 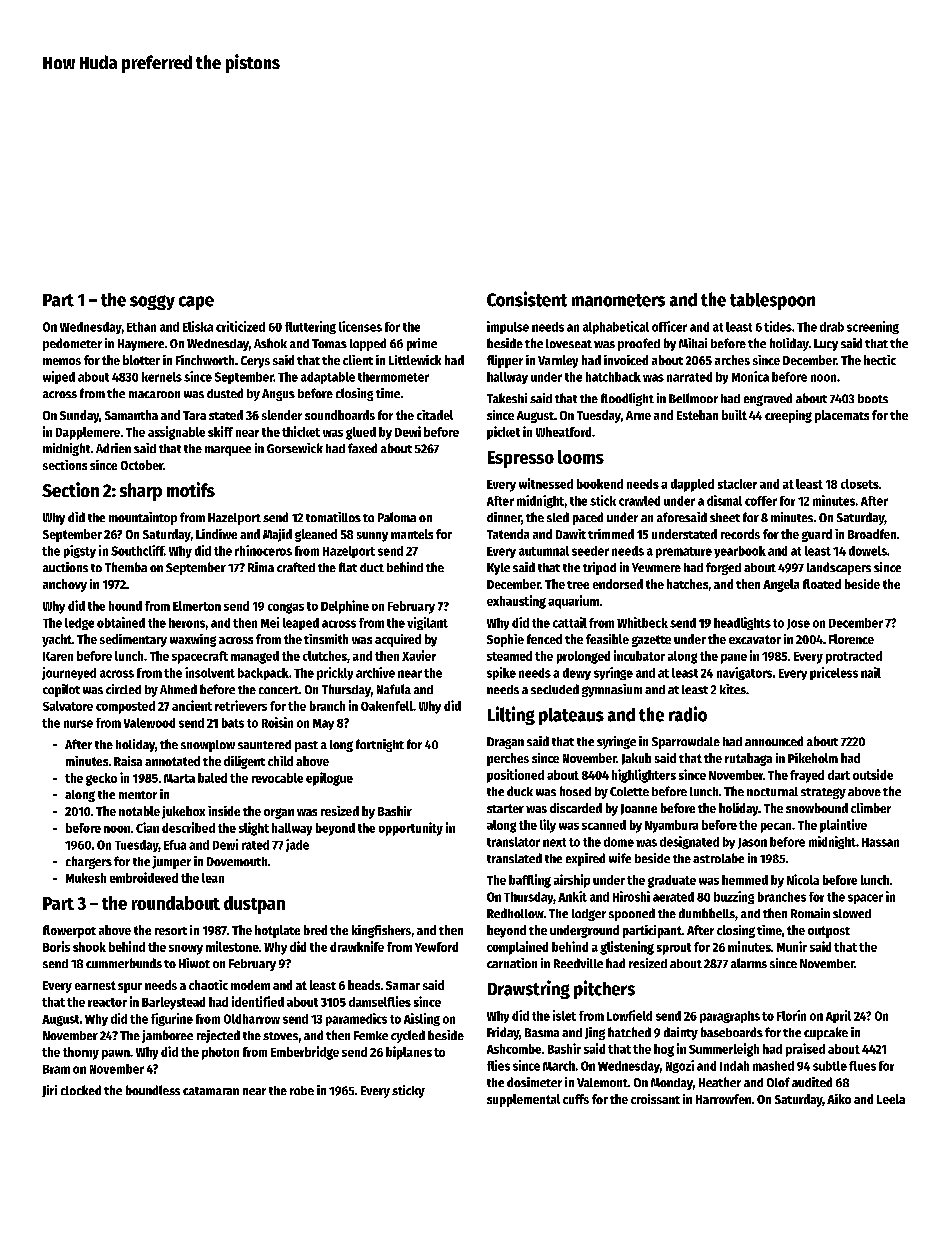 I want to click on secluded, so click(x=555, y=689).
